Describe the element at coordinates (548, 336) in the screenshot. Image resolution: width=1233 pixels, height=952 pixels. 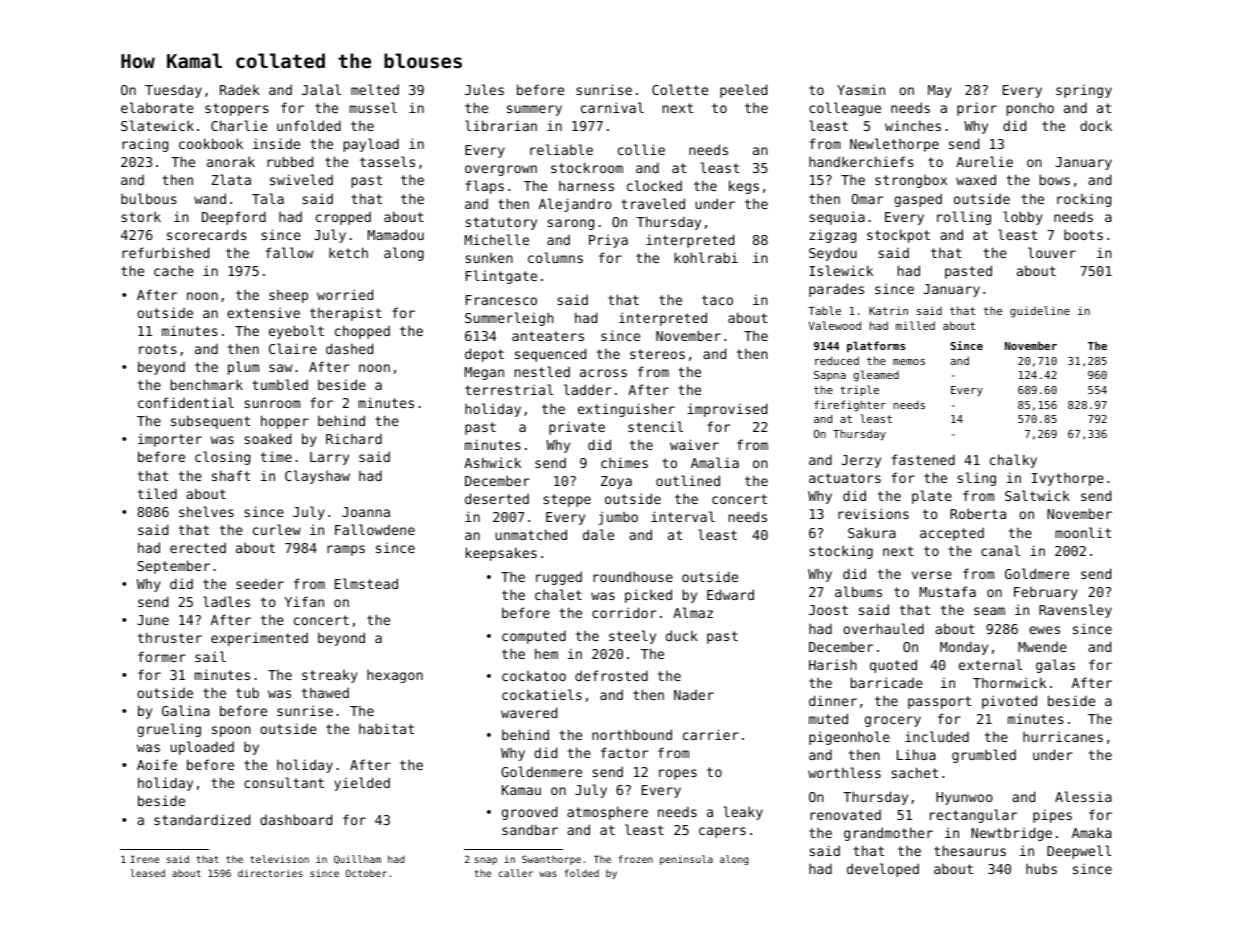
I see `anteaters` at that location.
